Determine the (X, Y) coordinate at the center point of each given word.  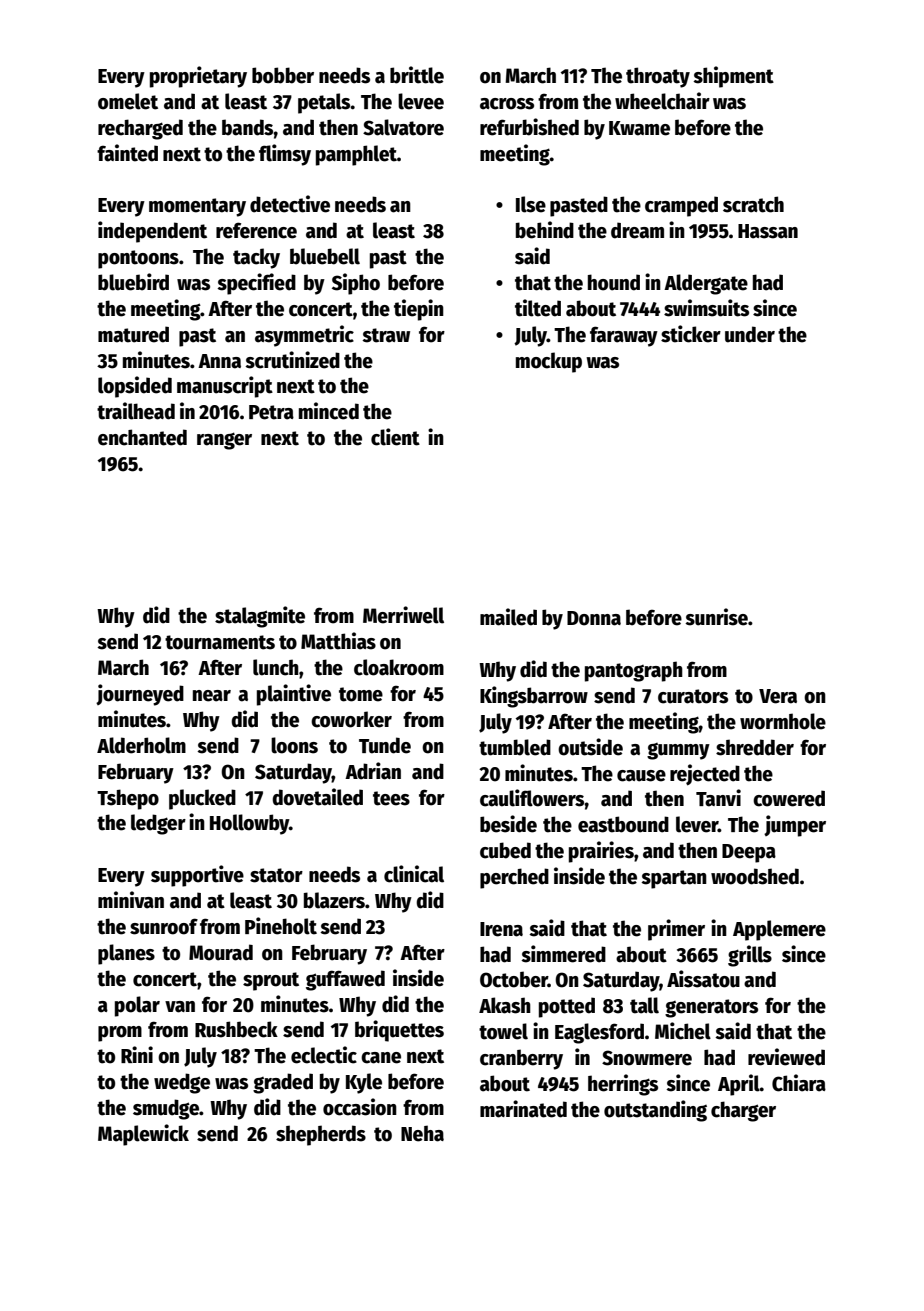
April (739, 1085)
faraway (624, 336)
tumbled (515, 747)
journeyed (140, 695)
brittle (417, 75)
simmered (563, 954)
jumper (795, 826)
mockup (549, 362)
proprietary (198, 77)
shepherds (321, 1135)
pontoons (138, 259)
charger (743, 1111)
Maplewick (143, 1135)
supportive (197, 876)
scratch (753, 204)
